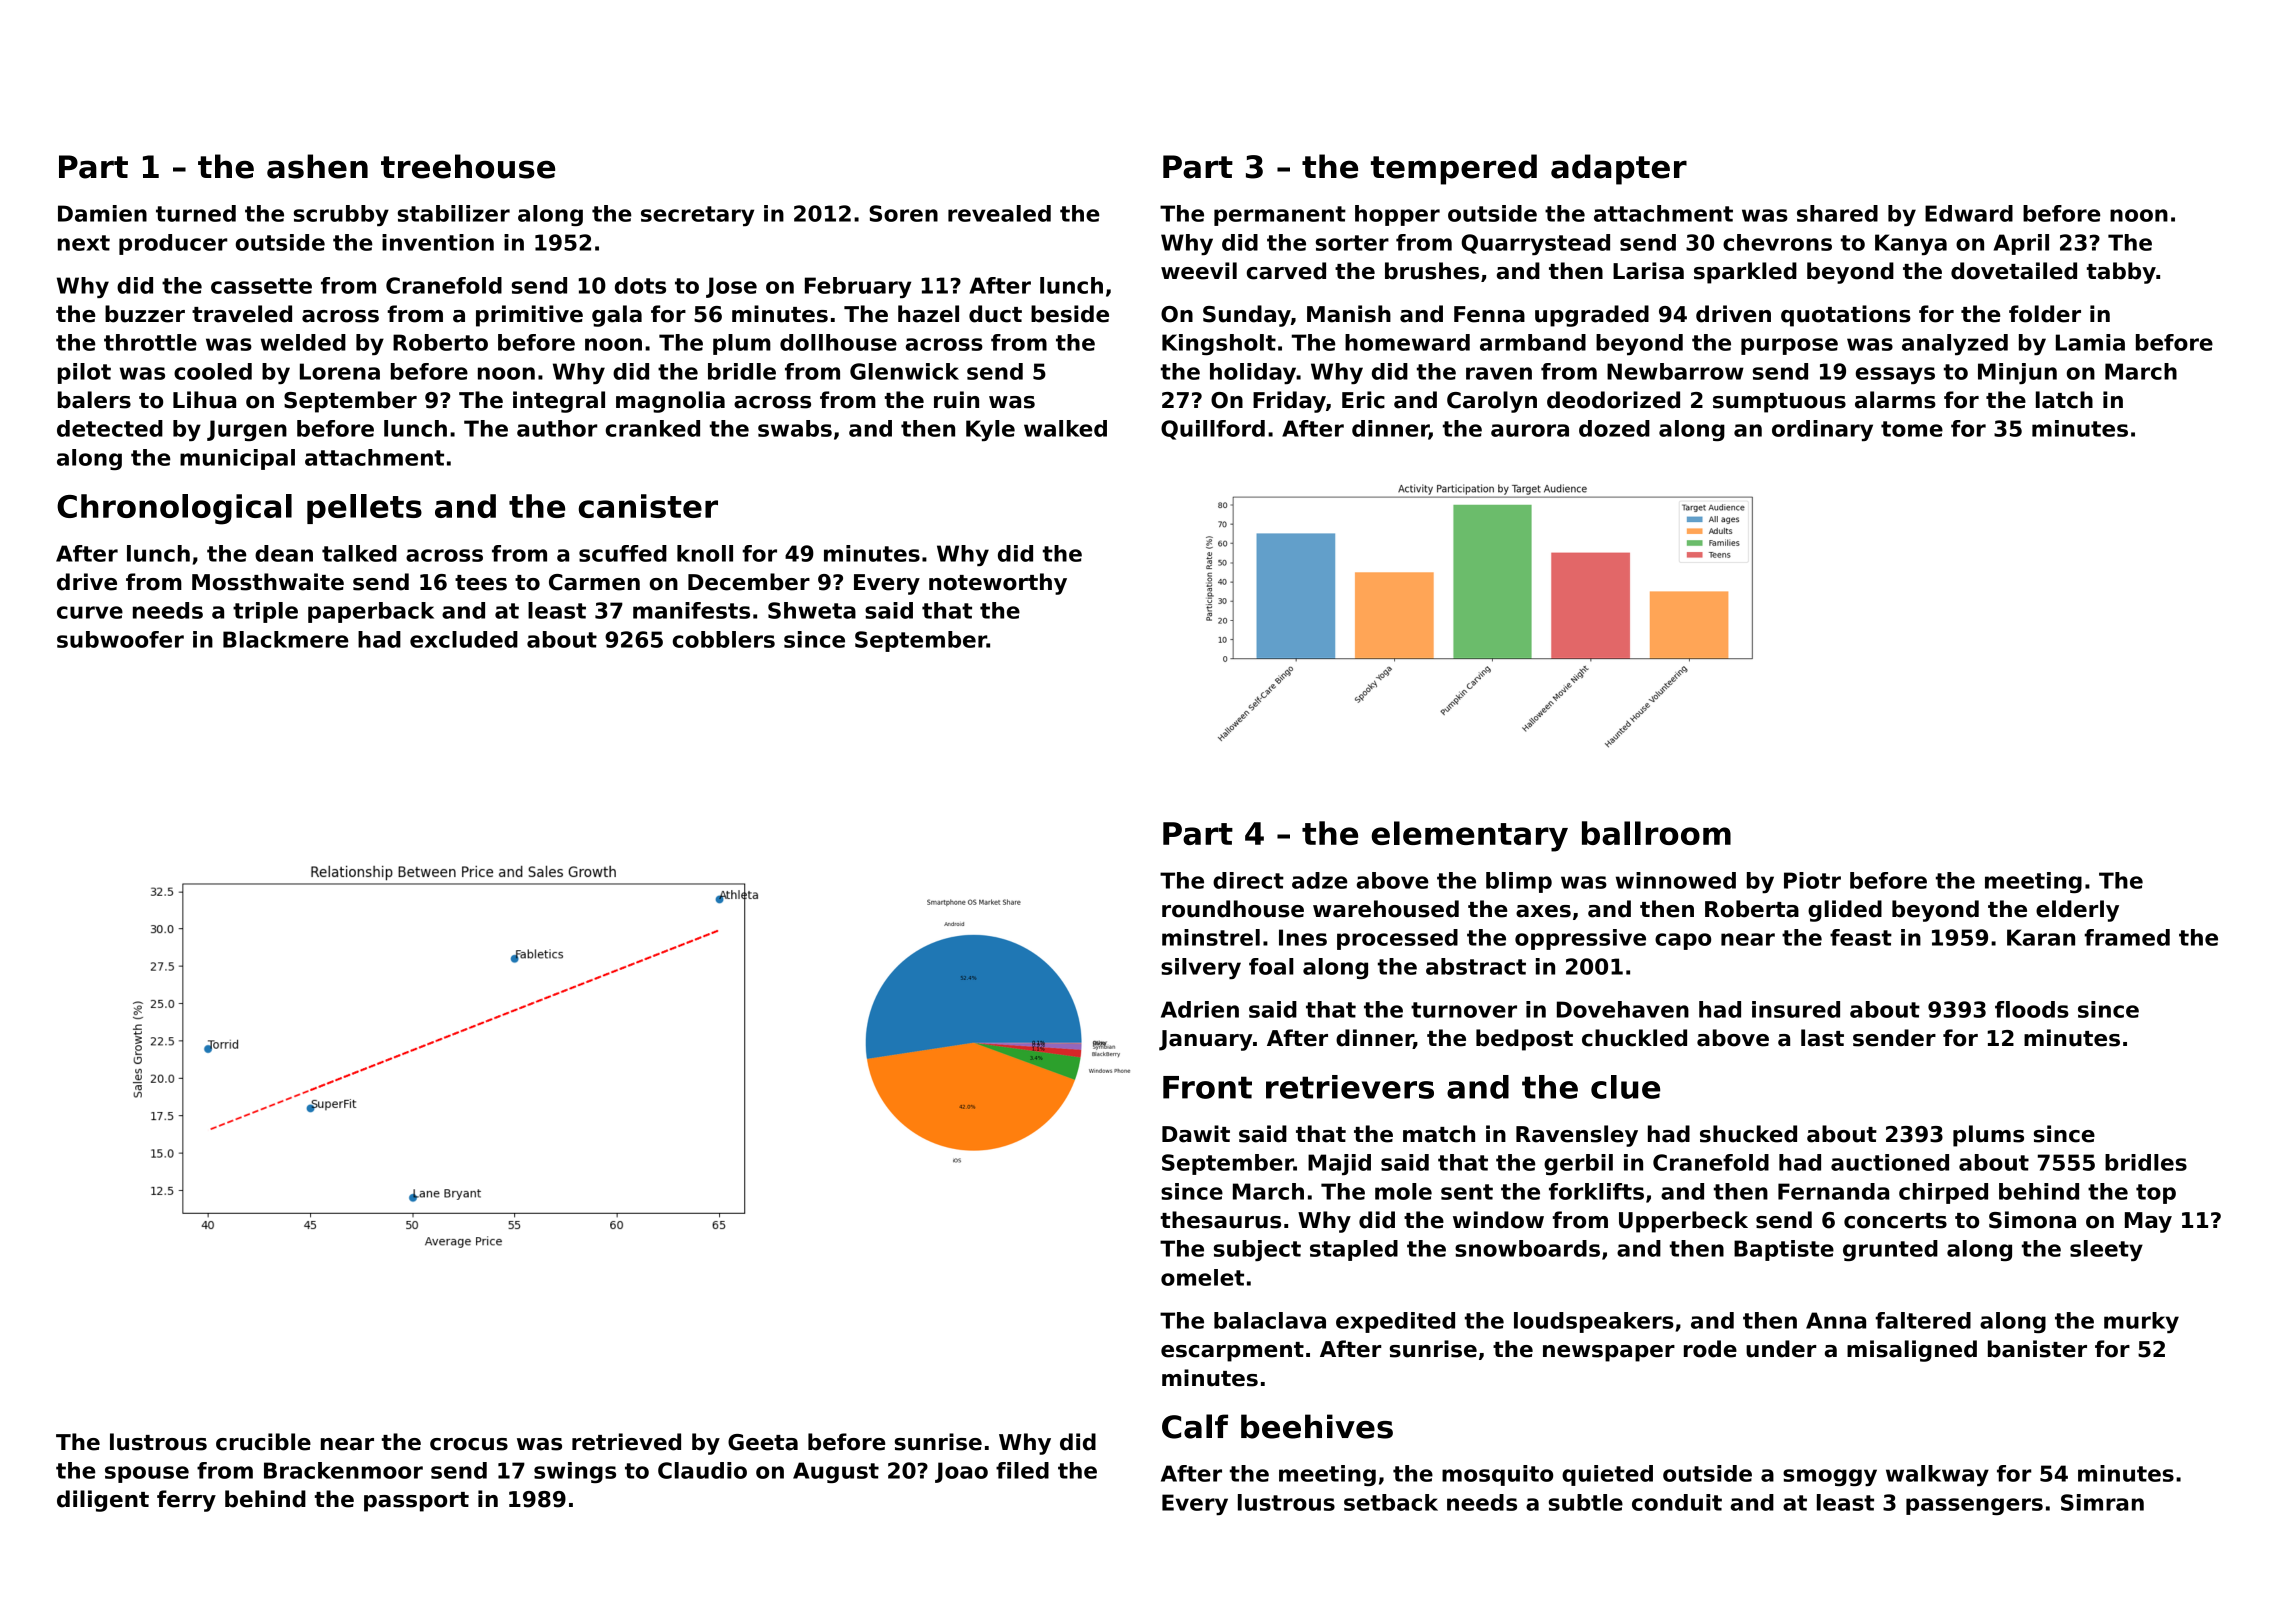  Describe the element at coordinates (1969, 213) in the screenshot. I see `Edward` at that location.
